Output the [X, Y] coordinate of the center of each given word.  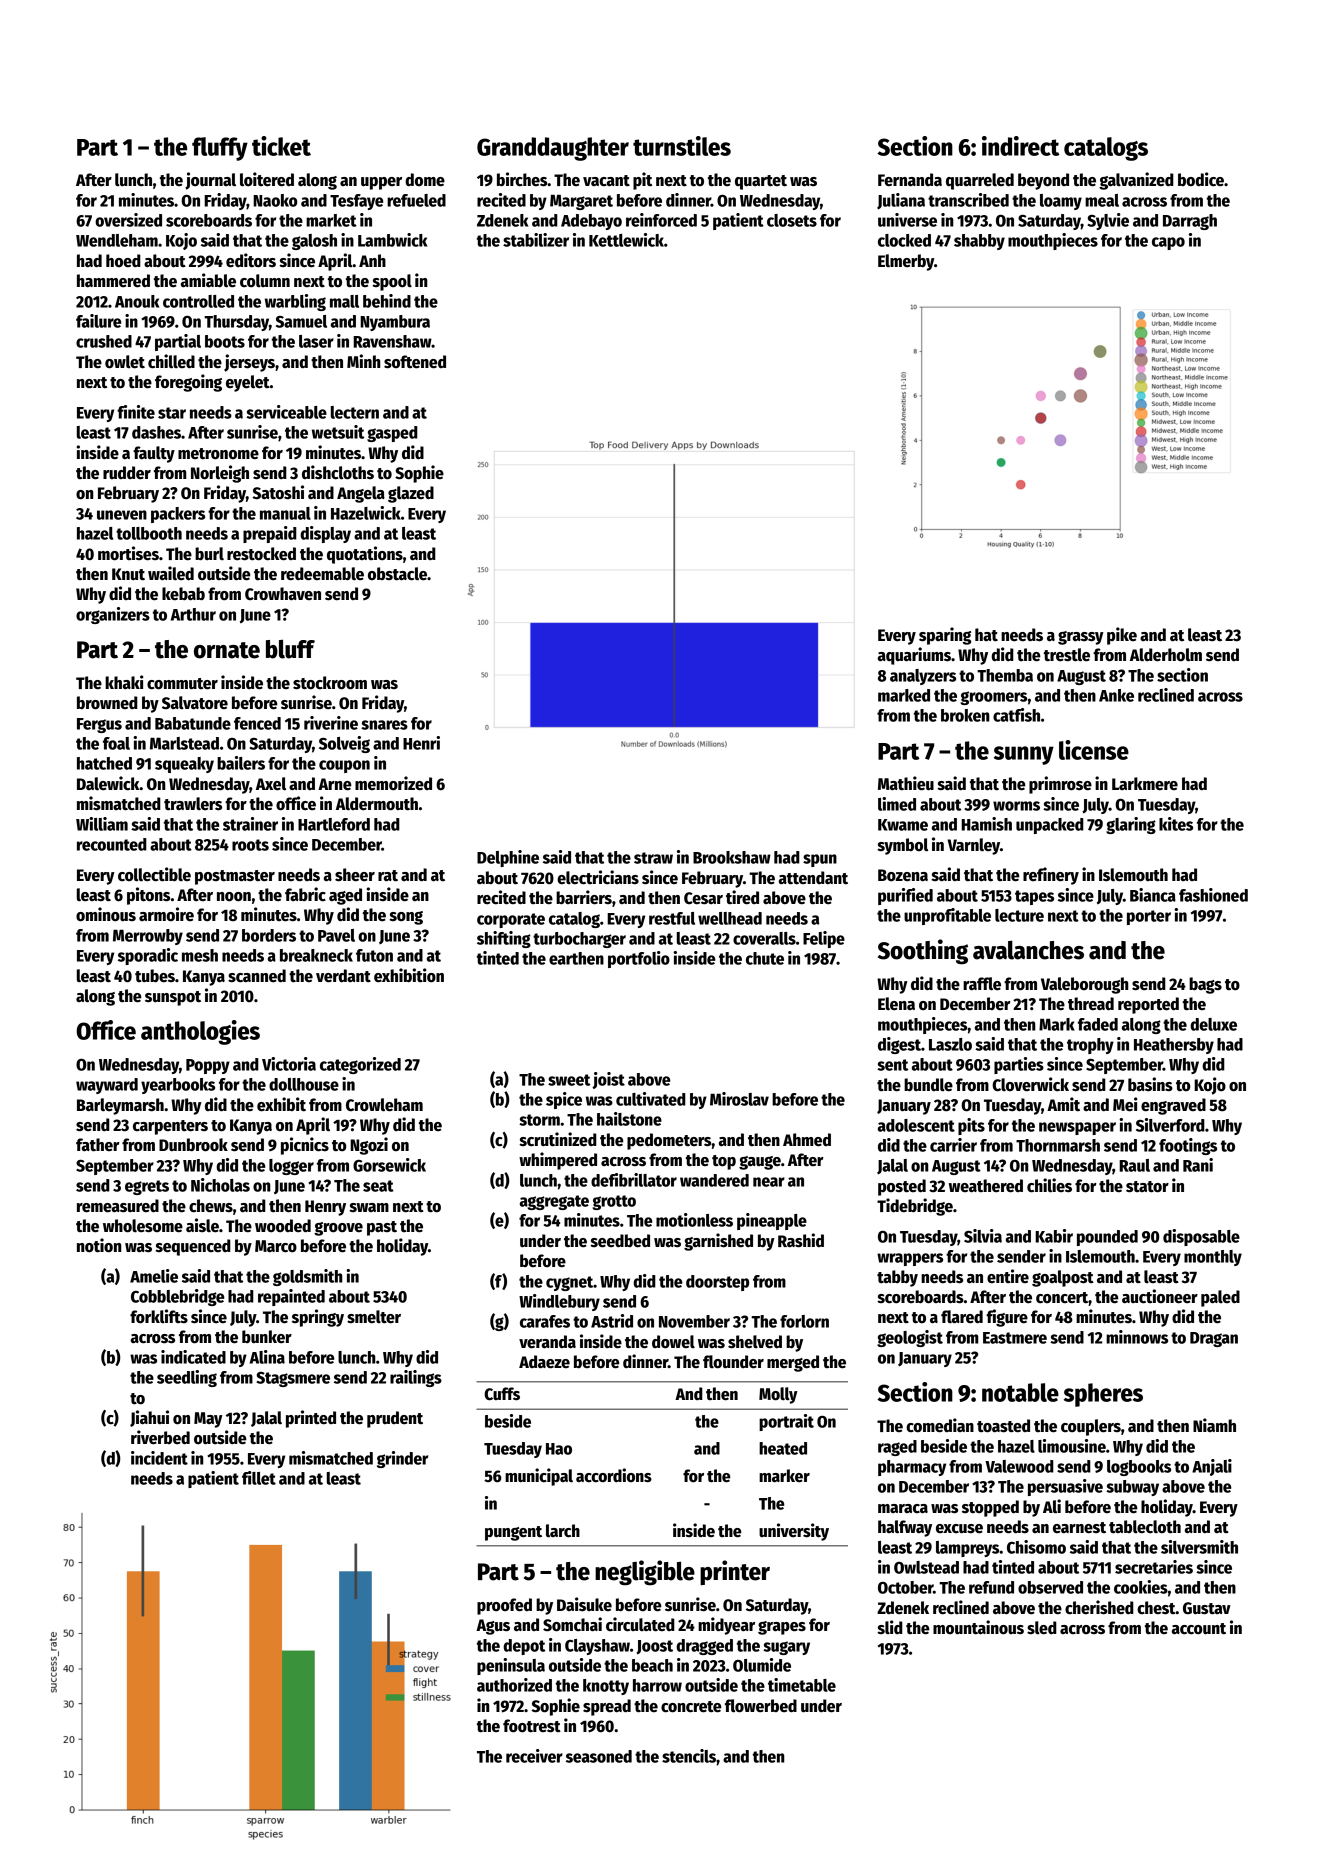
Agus [493, 1627]
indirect [1021, 146]
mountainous [978, 1627]
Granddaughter [553, 149]
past [382, 1228]
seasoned [599, 1756]
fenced [257, 723]
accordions [614, 1475]
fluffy [220, 149]
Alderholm [1166, 655]
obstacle [397, 574]
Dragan [1214, 1339]
